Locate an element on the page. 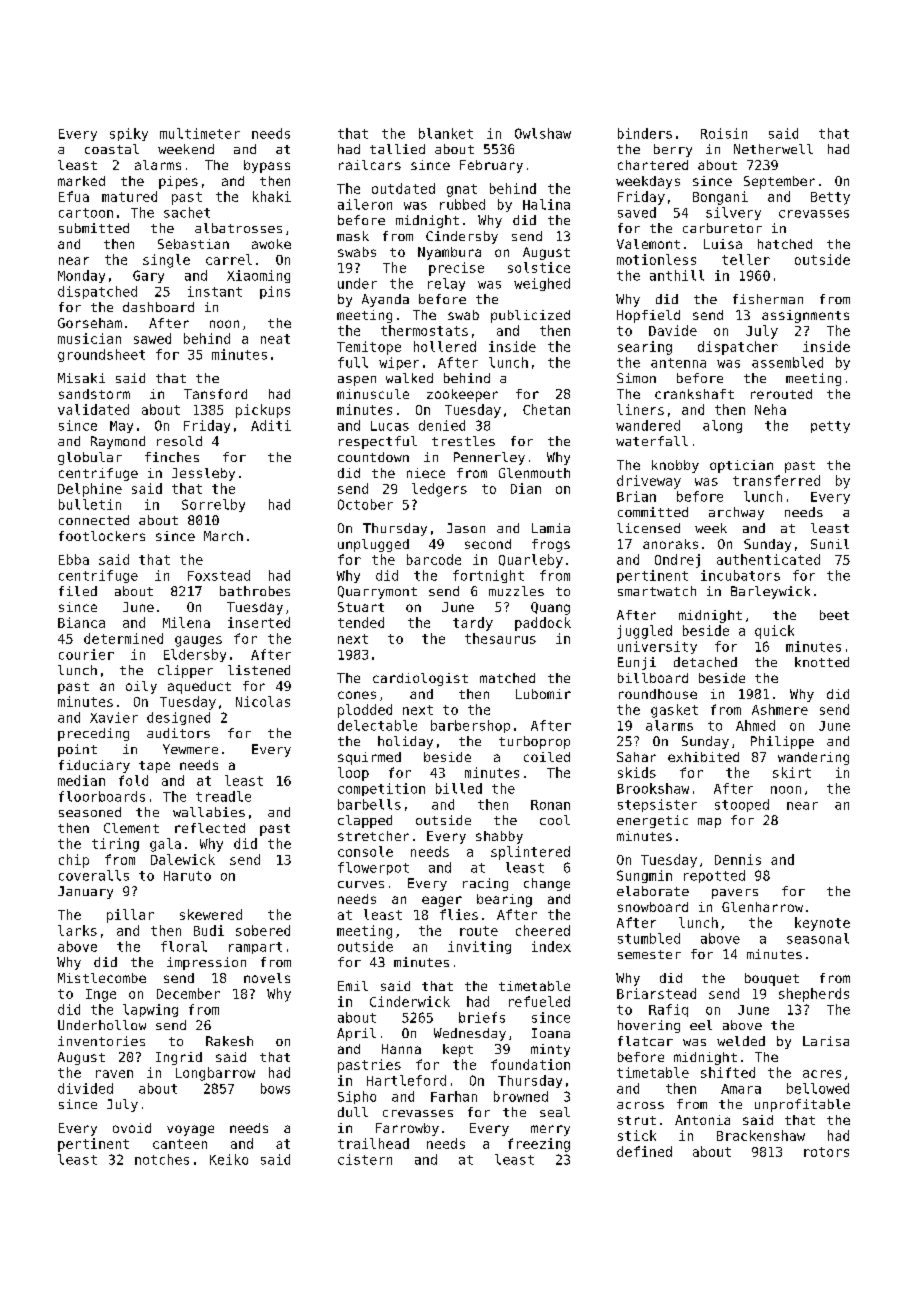  cheered is located at coordinates (543, 930).
